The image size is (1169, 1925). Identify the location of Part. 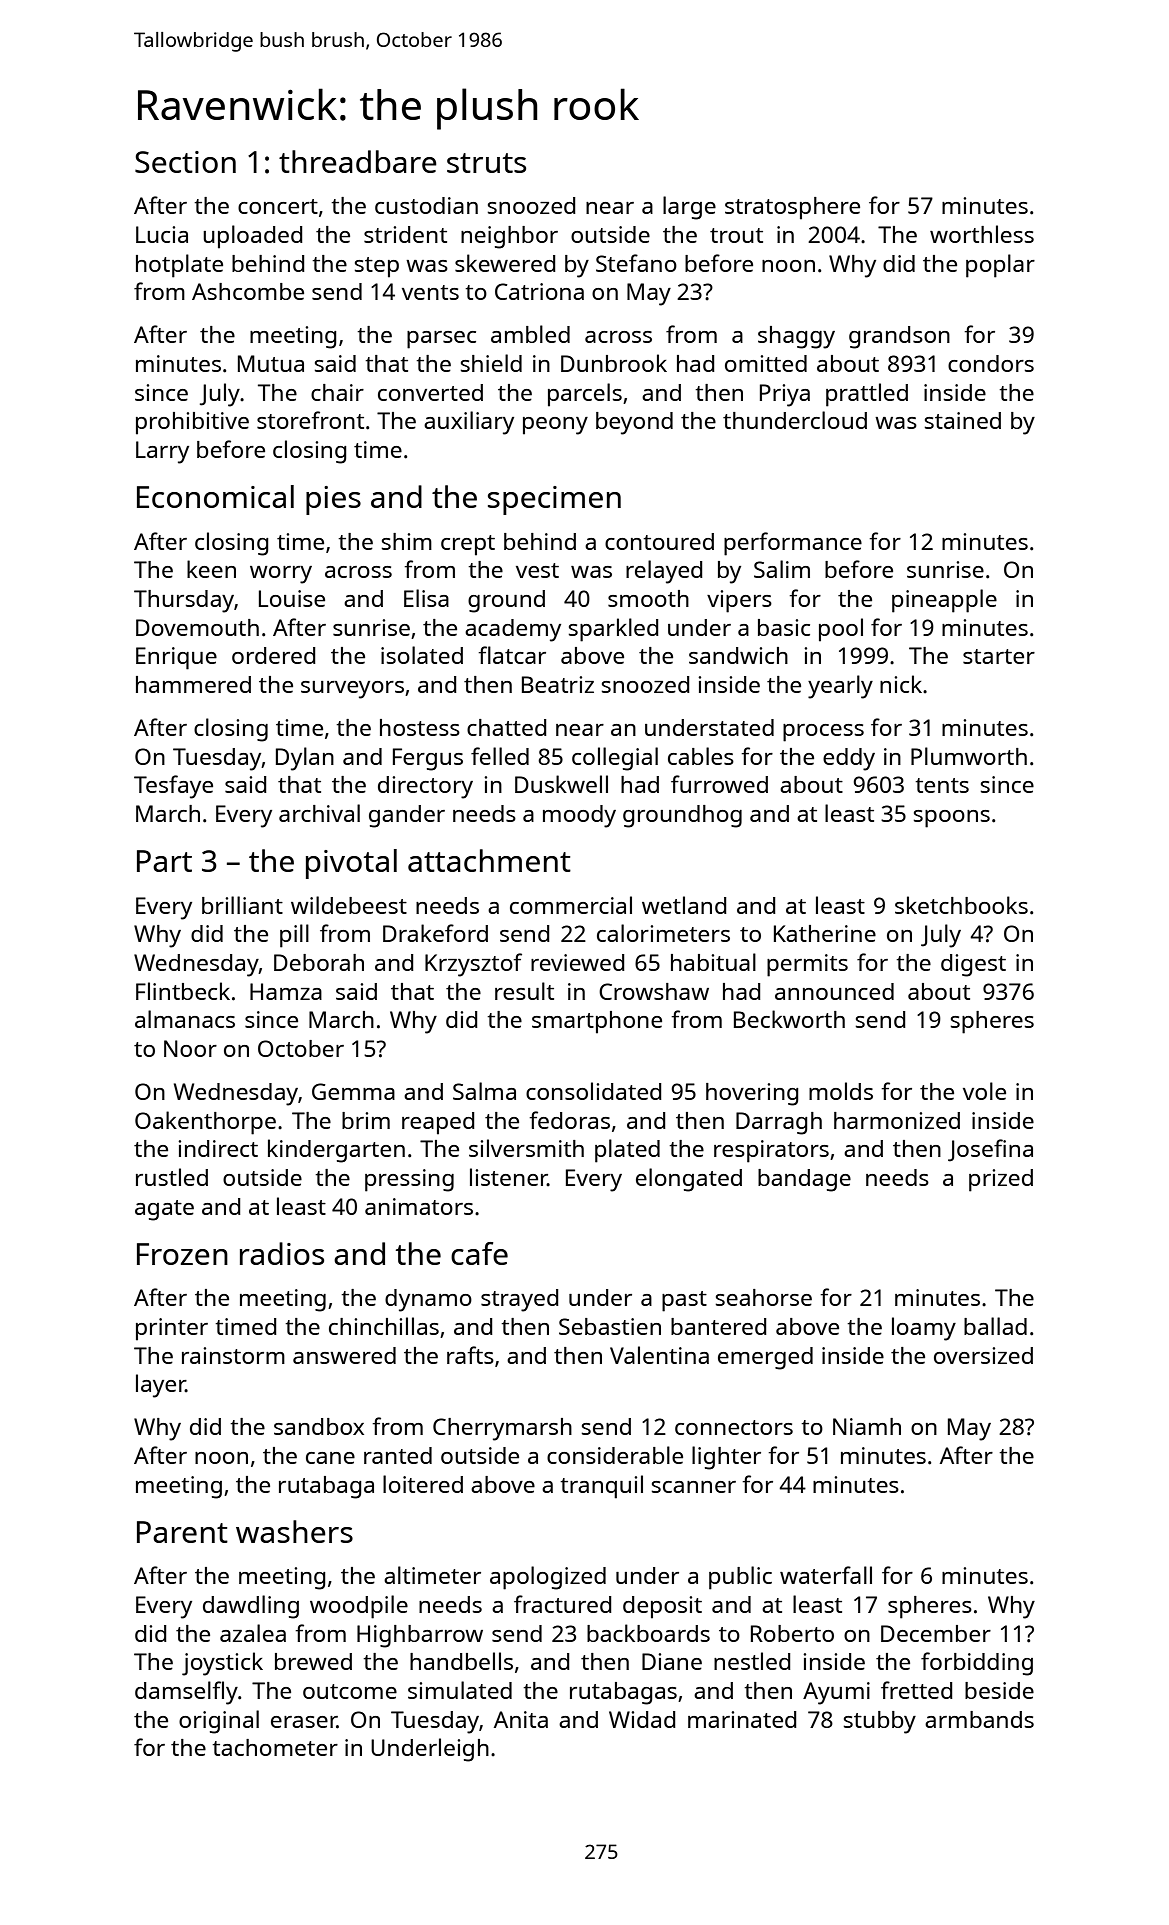
(164, 861).
